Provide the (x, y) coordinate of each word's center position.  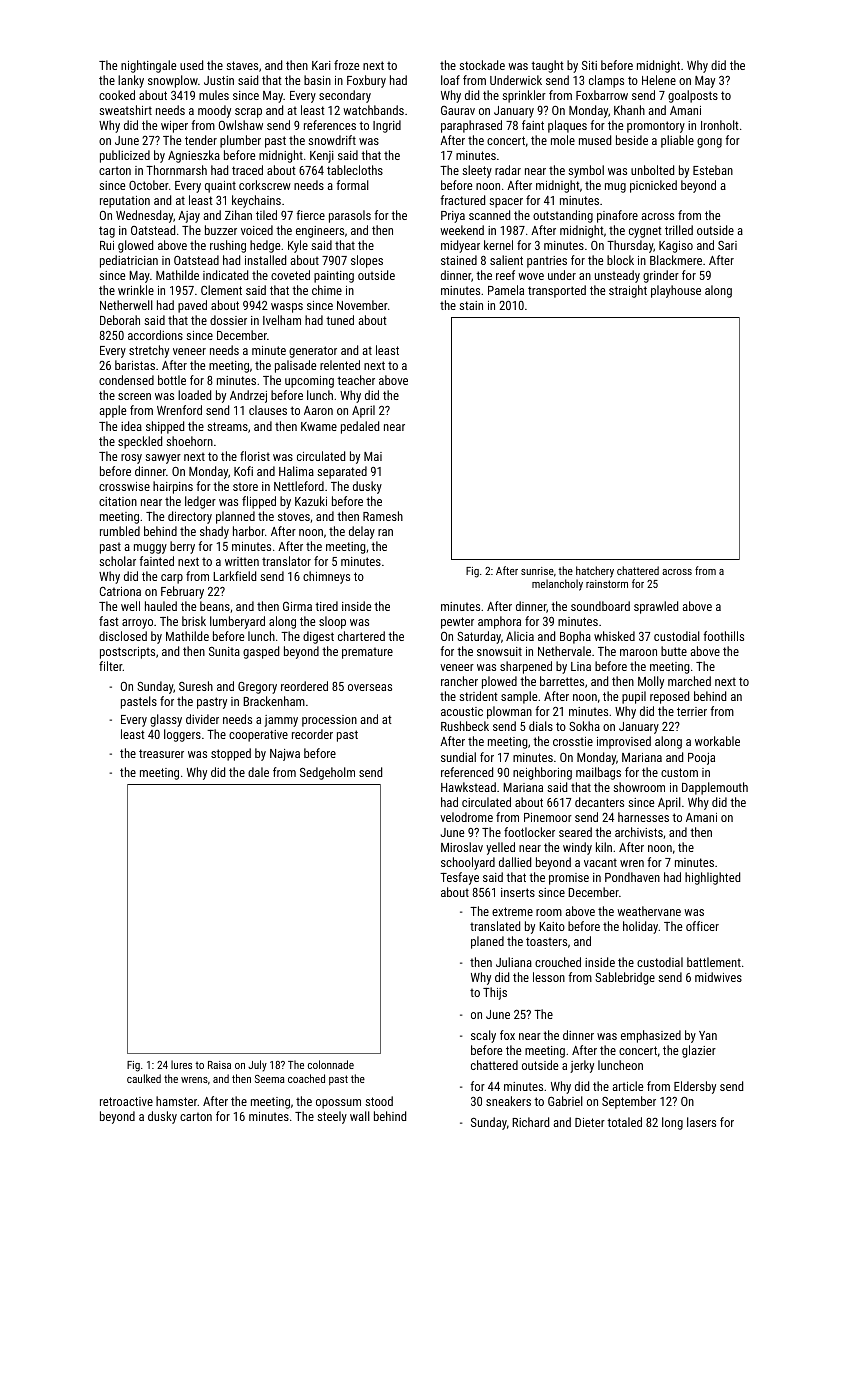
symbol (586, 171)
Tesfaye (459, 878)
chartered (361, 636)
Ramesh (383, 516)
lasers (701, 1122)
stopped (231, 754)
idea (131, 426)
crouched (558, 962)
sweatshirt (125, 110)
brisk (194, 621)
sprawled (656, 607)
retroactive (126, 1101)
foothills (723, 636)
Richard (530, 1122)
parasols (350, 216)
